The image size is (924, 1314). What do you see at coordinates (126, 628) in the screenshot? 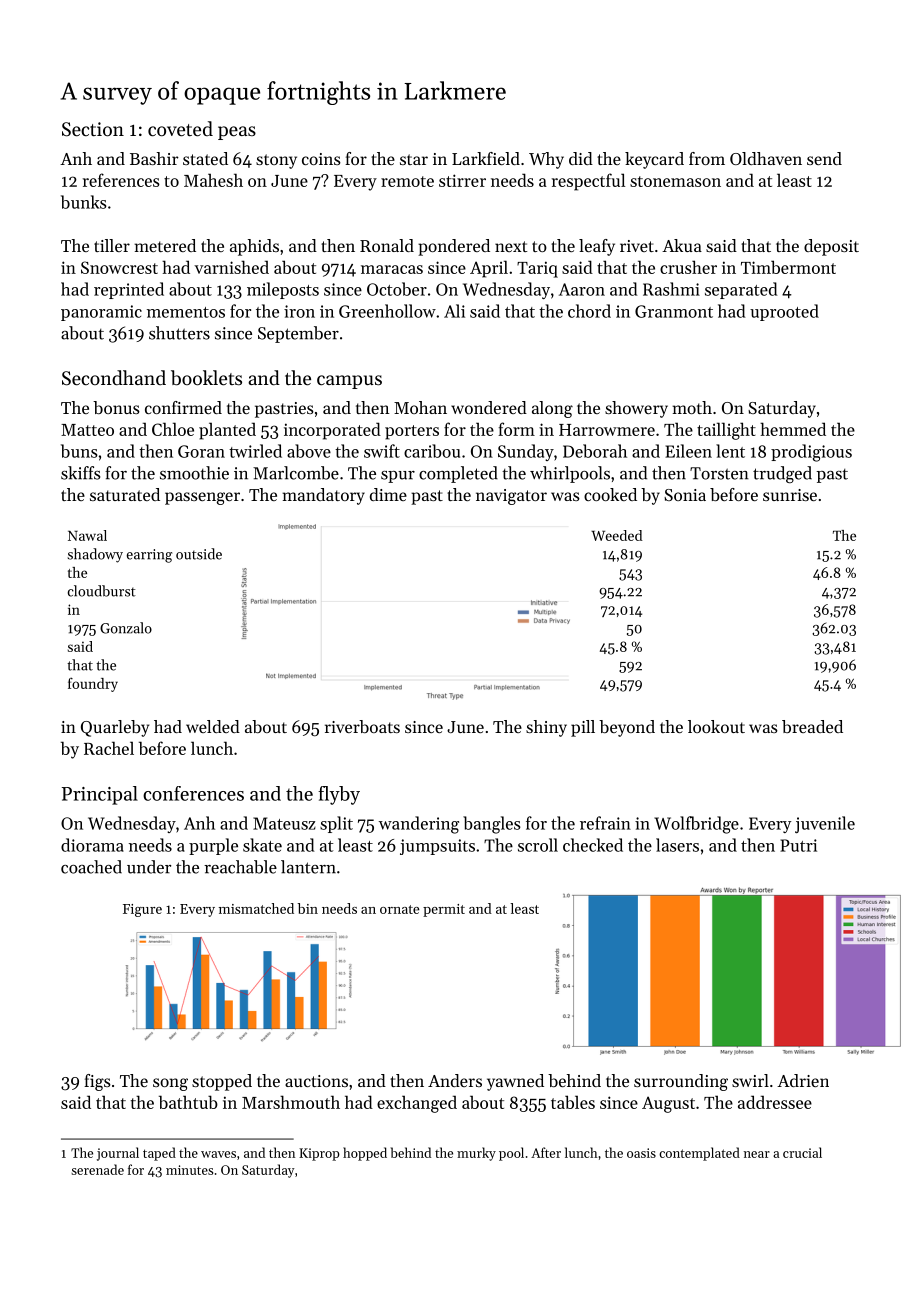
I see `Gonzalo` at bounding box center [126, 628].
